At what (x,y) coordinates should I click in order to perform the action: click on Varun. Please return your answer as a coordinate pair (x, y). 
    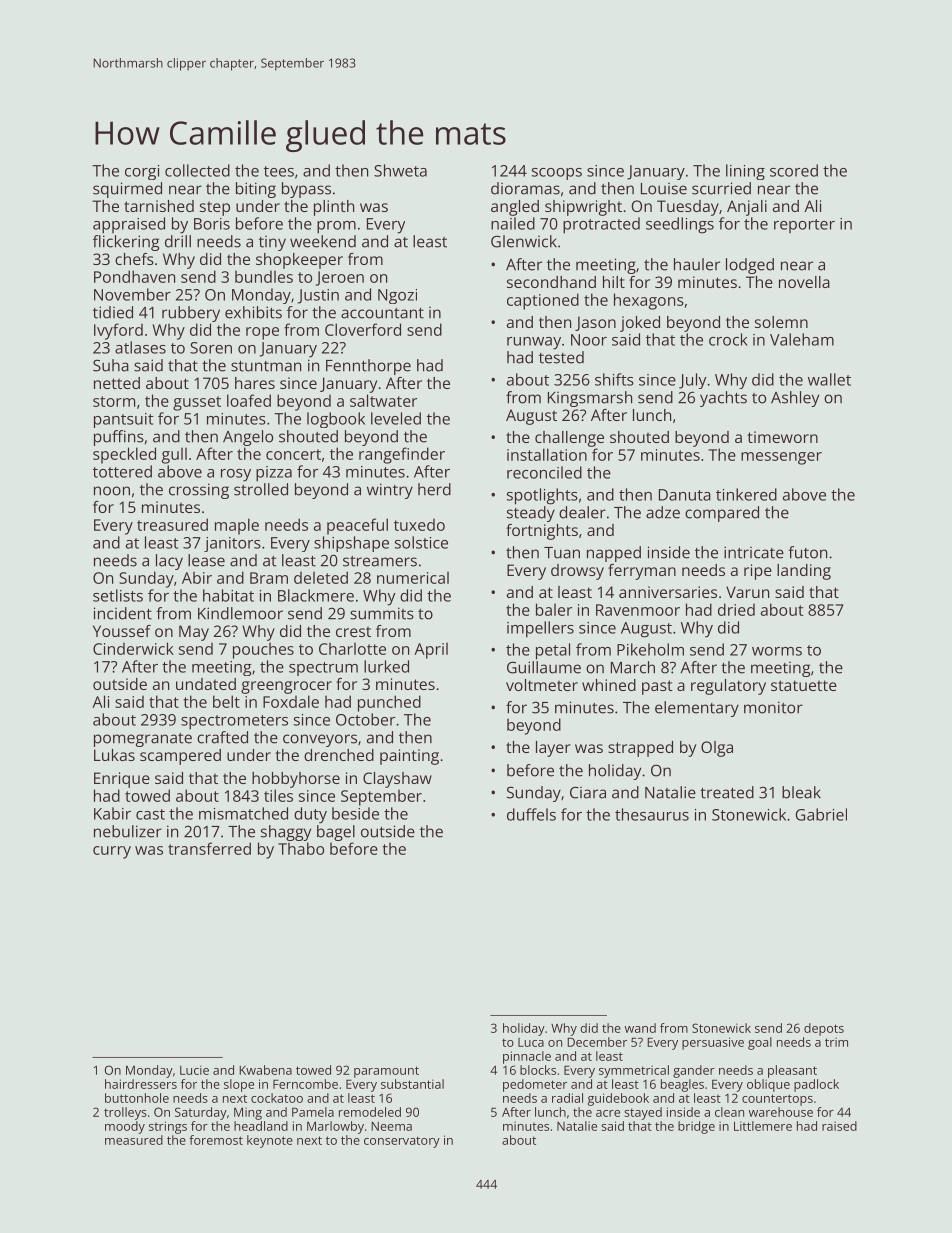
    Looking at the image, I should click on (747, 592).
